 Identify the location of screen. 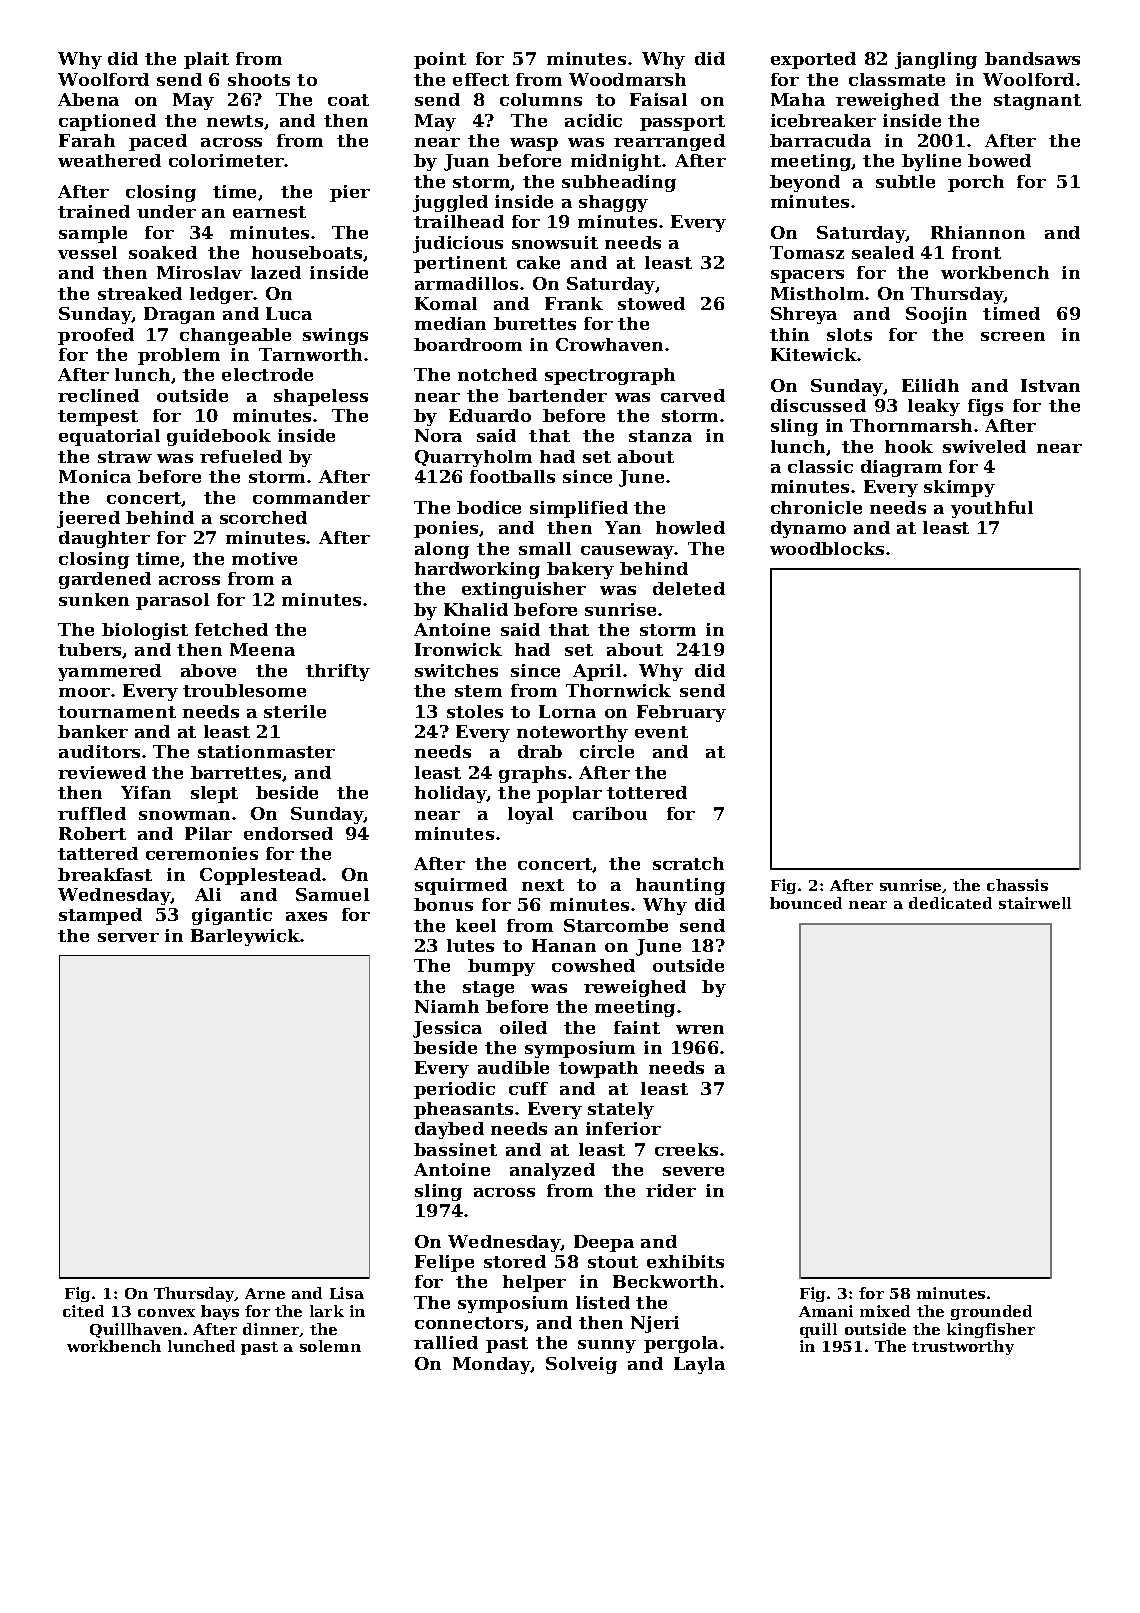
(1013, 336).
